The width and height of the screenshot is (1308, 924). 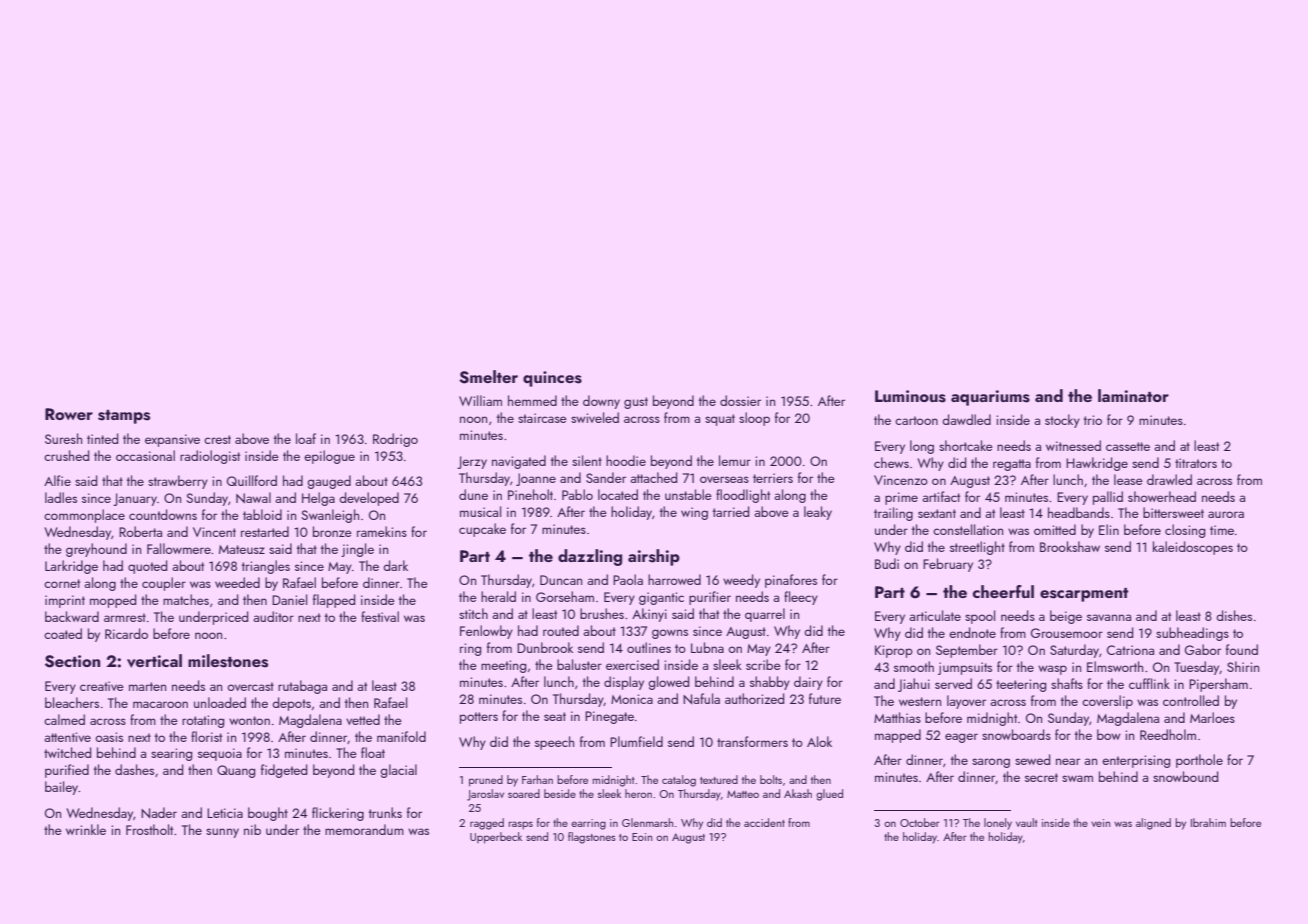 I want to click on Smelter, so click(x=488, y=377).
